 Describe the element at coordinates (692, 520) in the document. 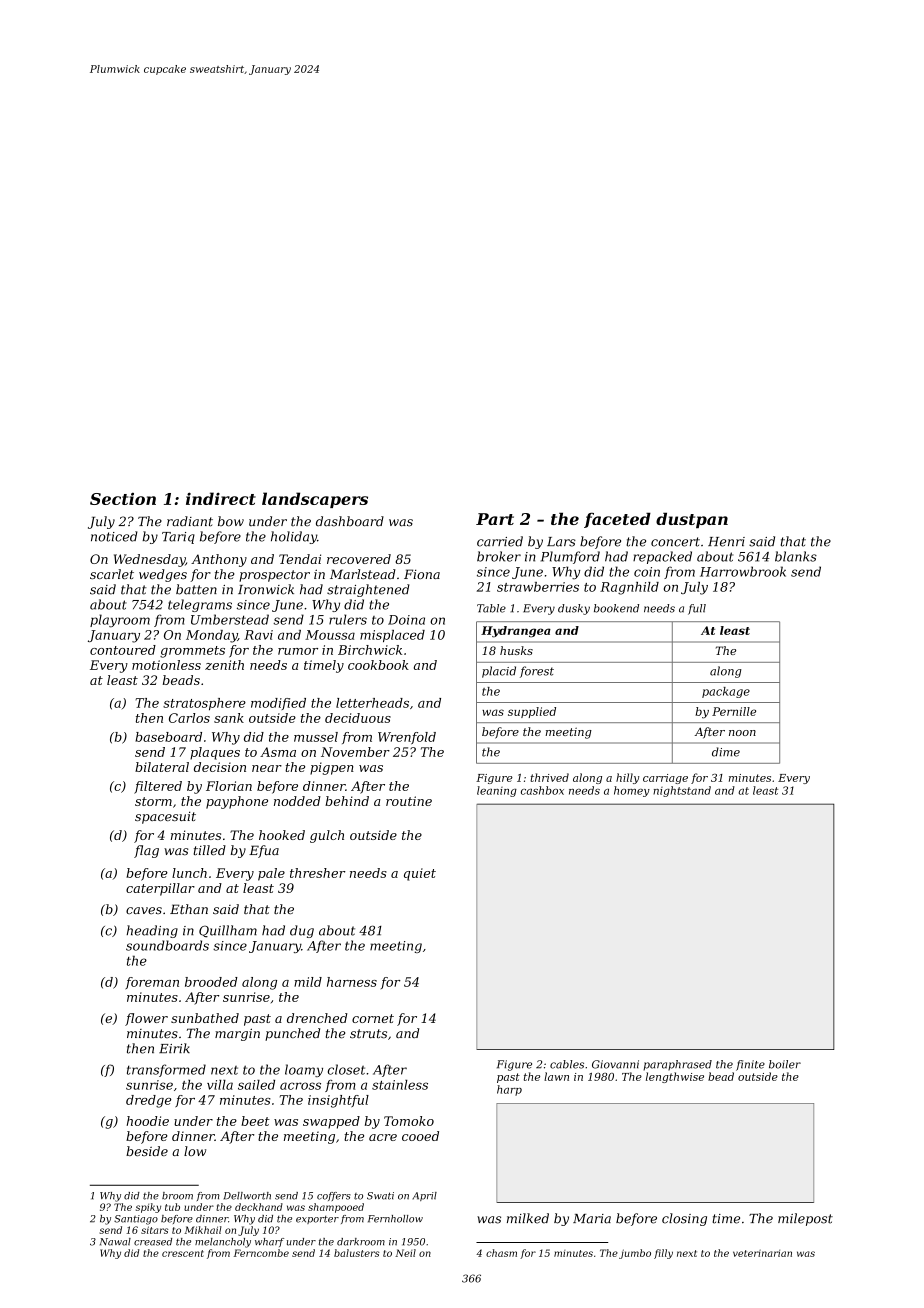

I see `dustpan` at that location.
